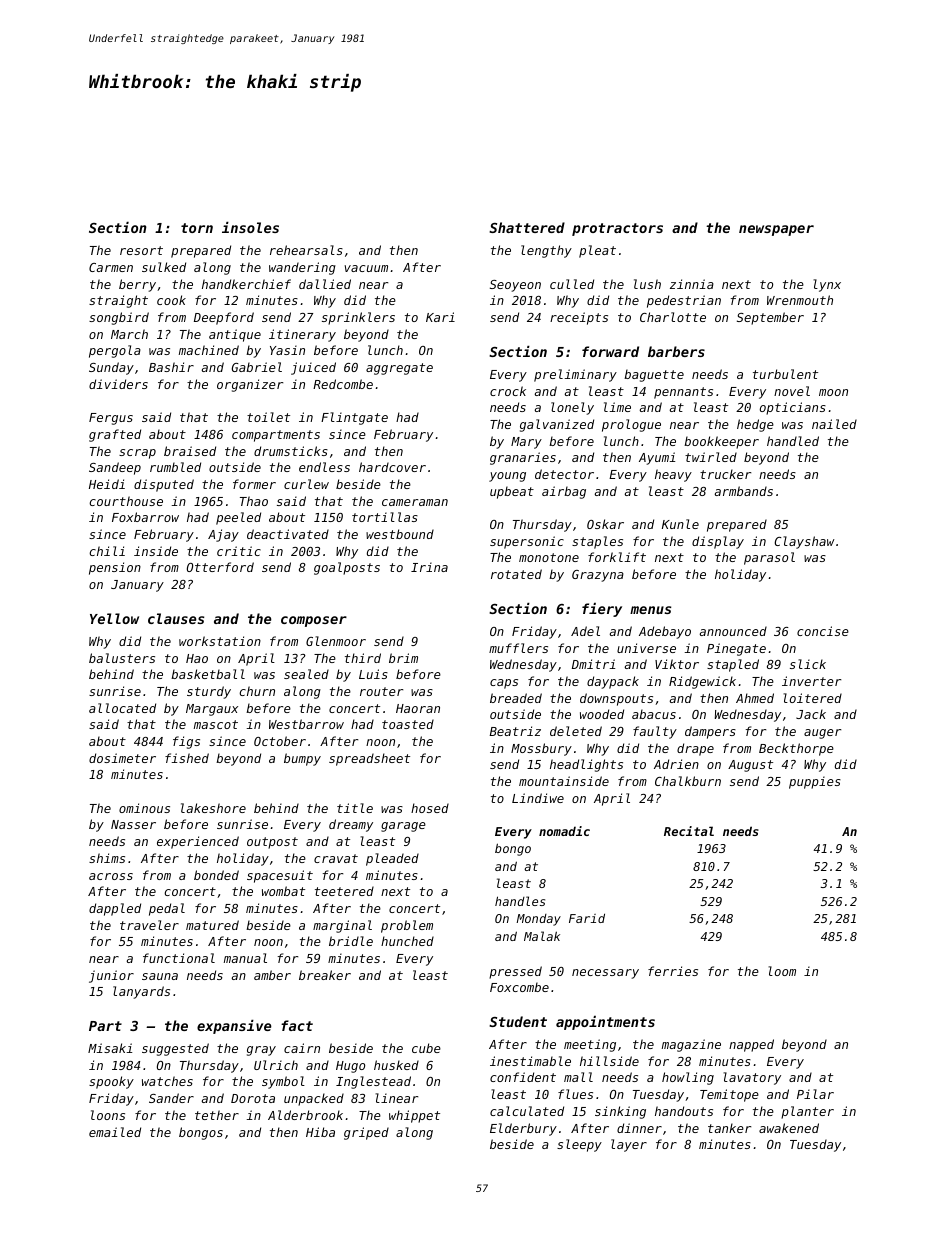  I want to click on handled, so click(793, 441).
